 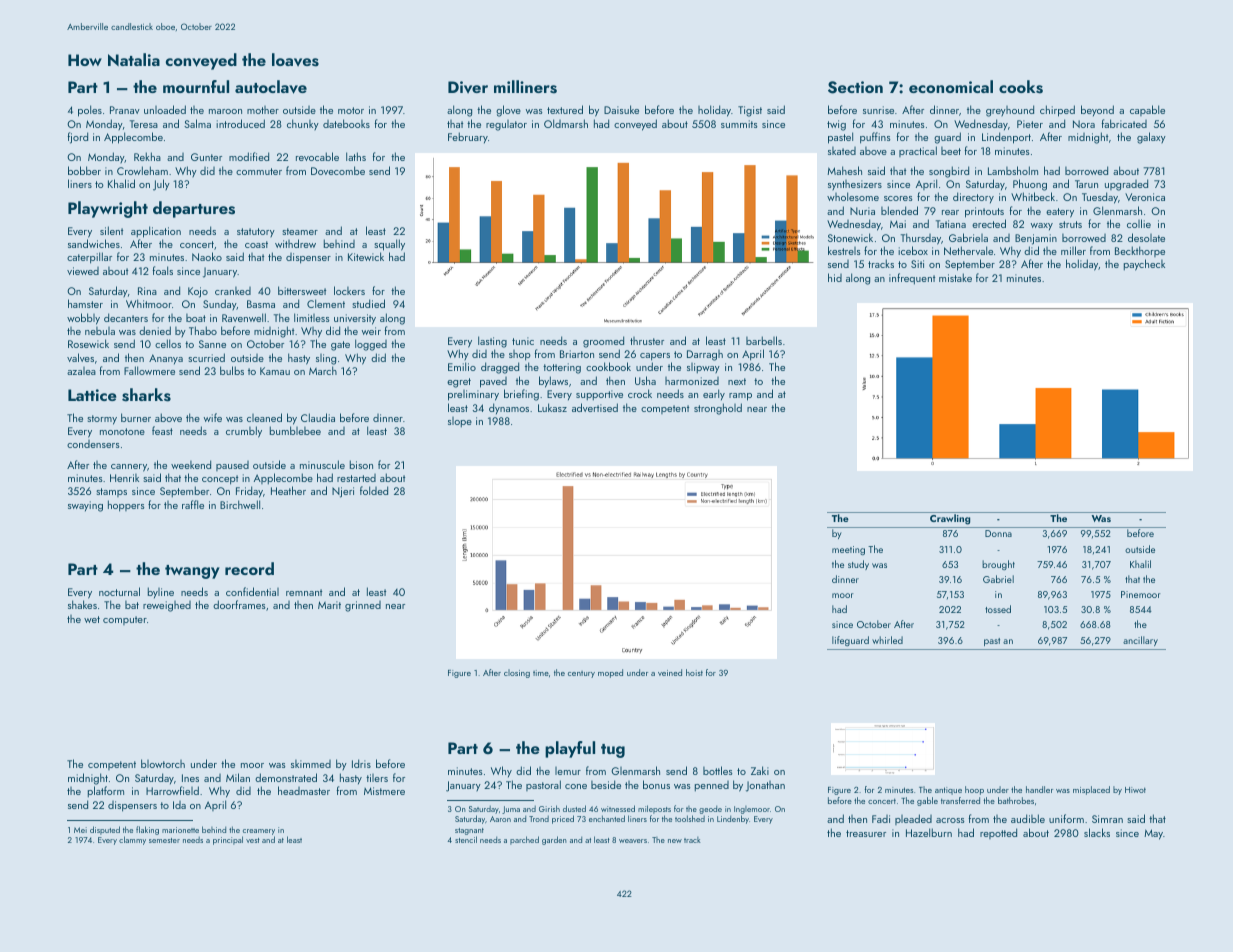 What do you see at coordinates (338, 170) in the image?
I see `Dovecombe` at bounding box center [338, 170].
